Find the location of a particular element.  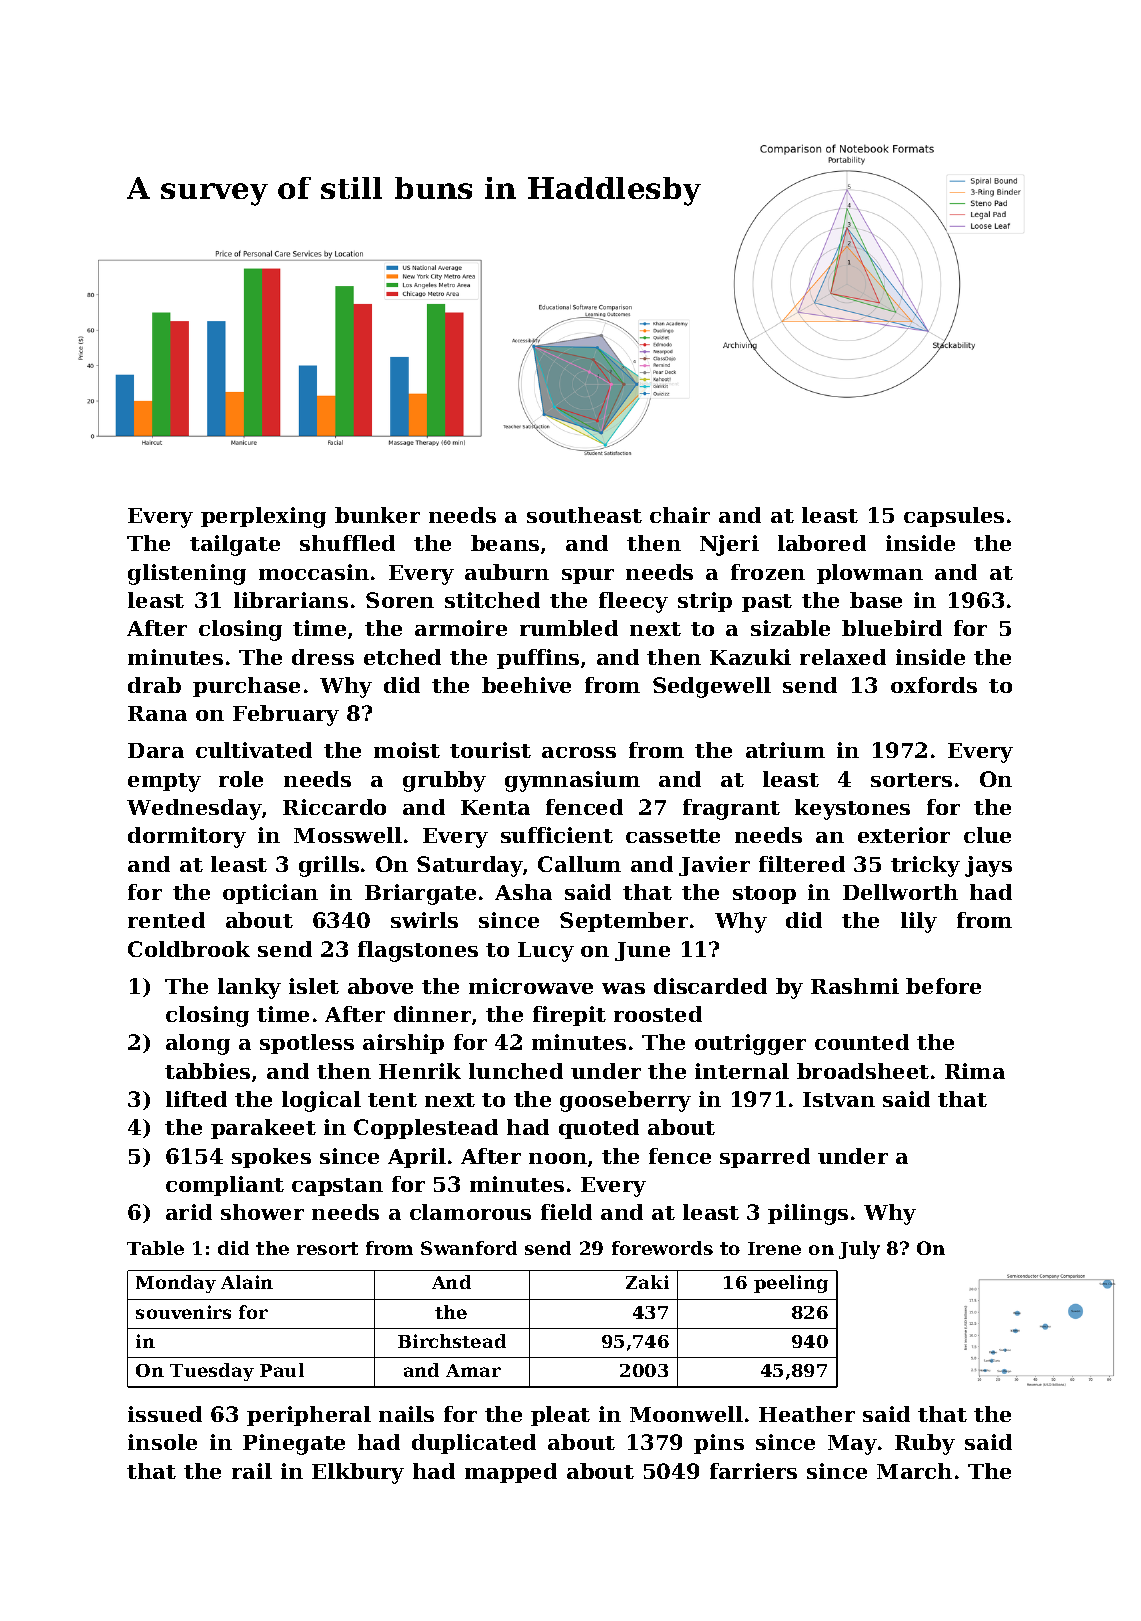

Paul is located at coordinates (282, 1370).
